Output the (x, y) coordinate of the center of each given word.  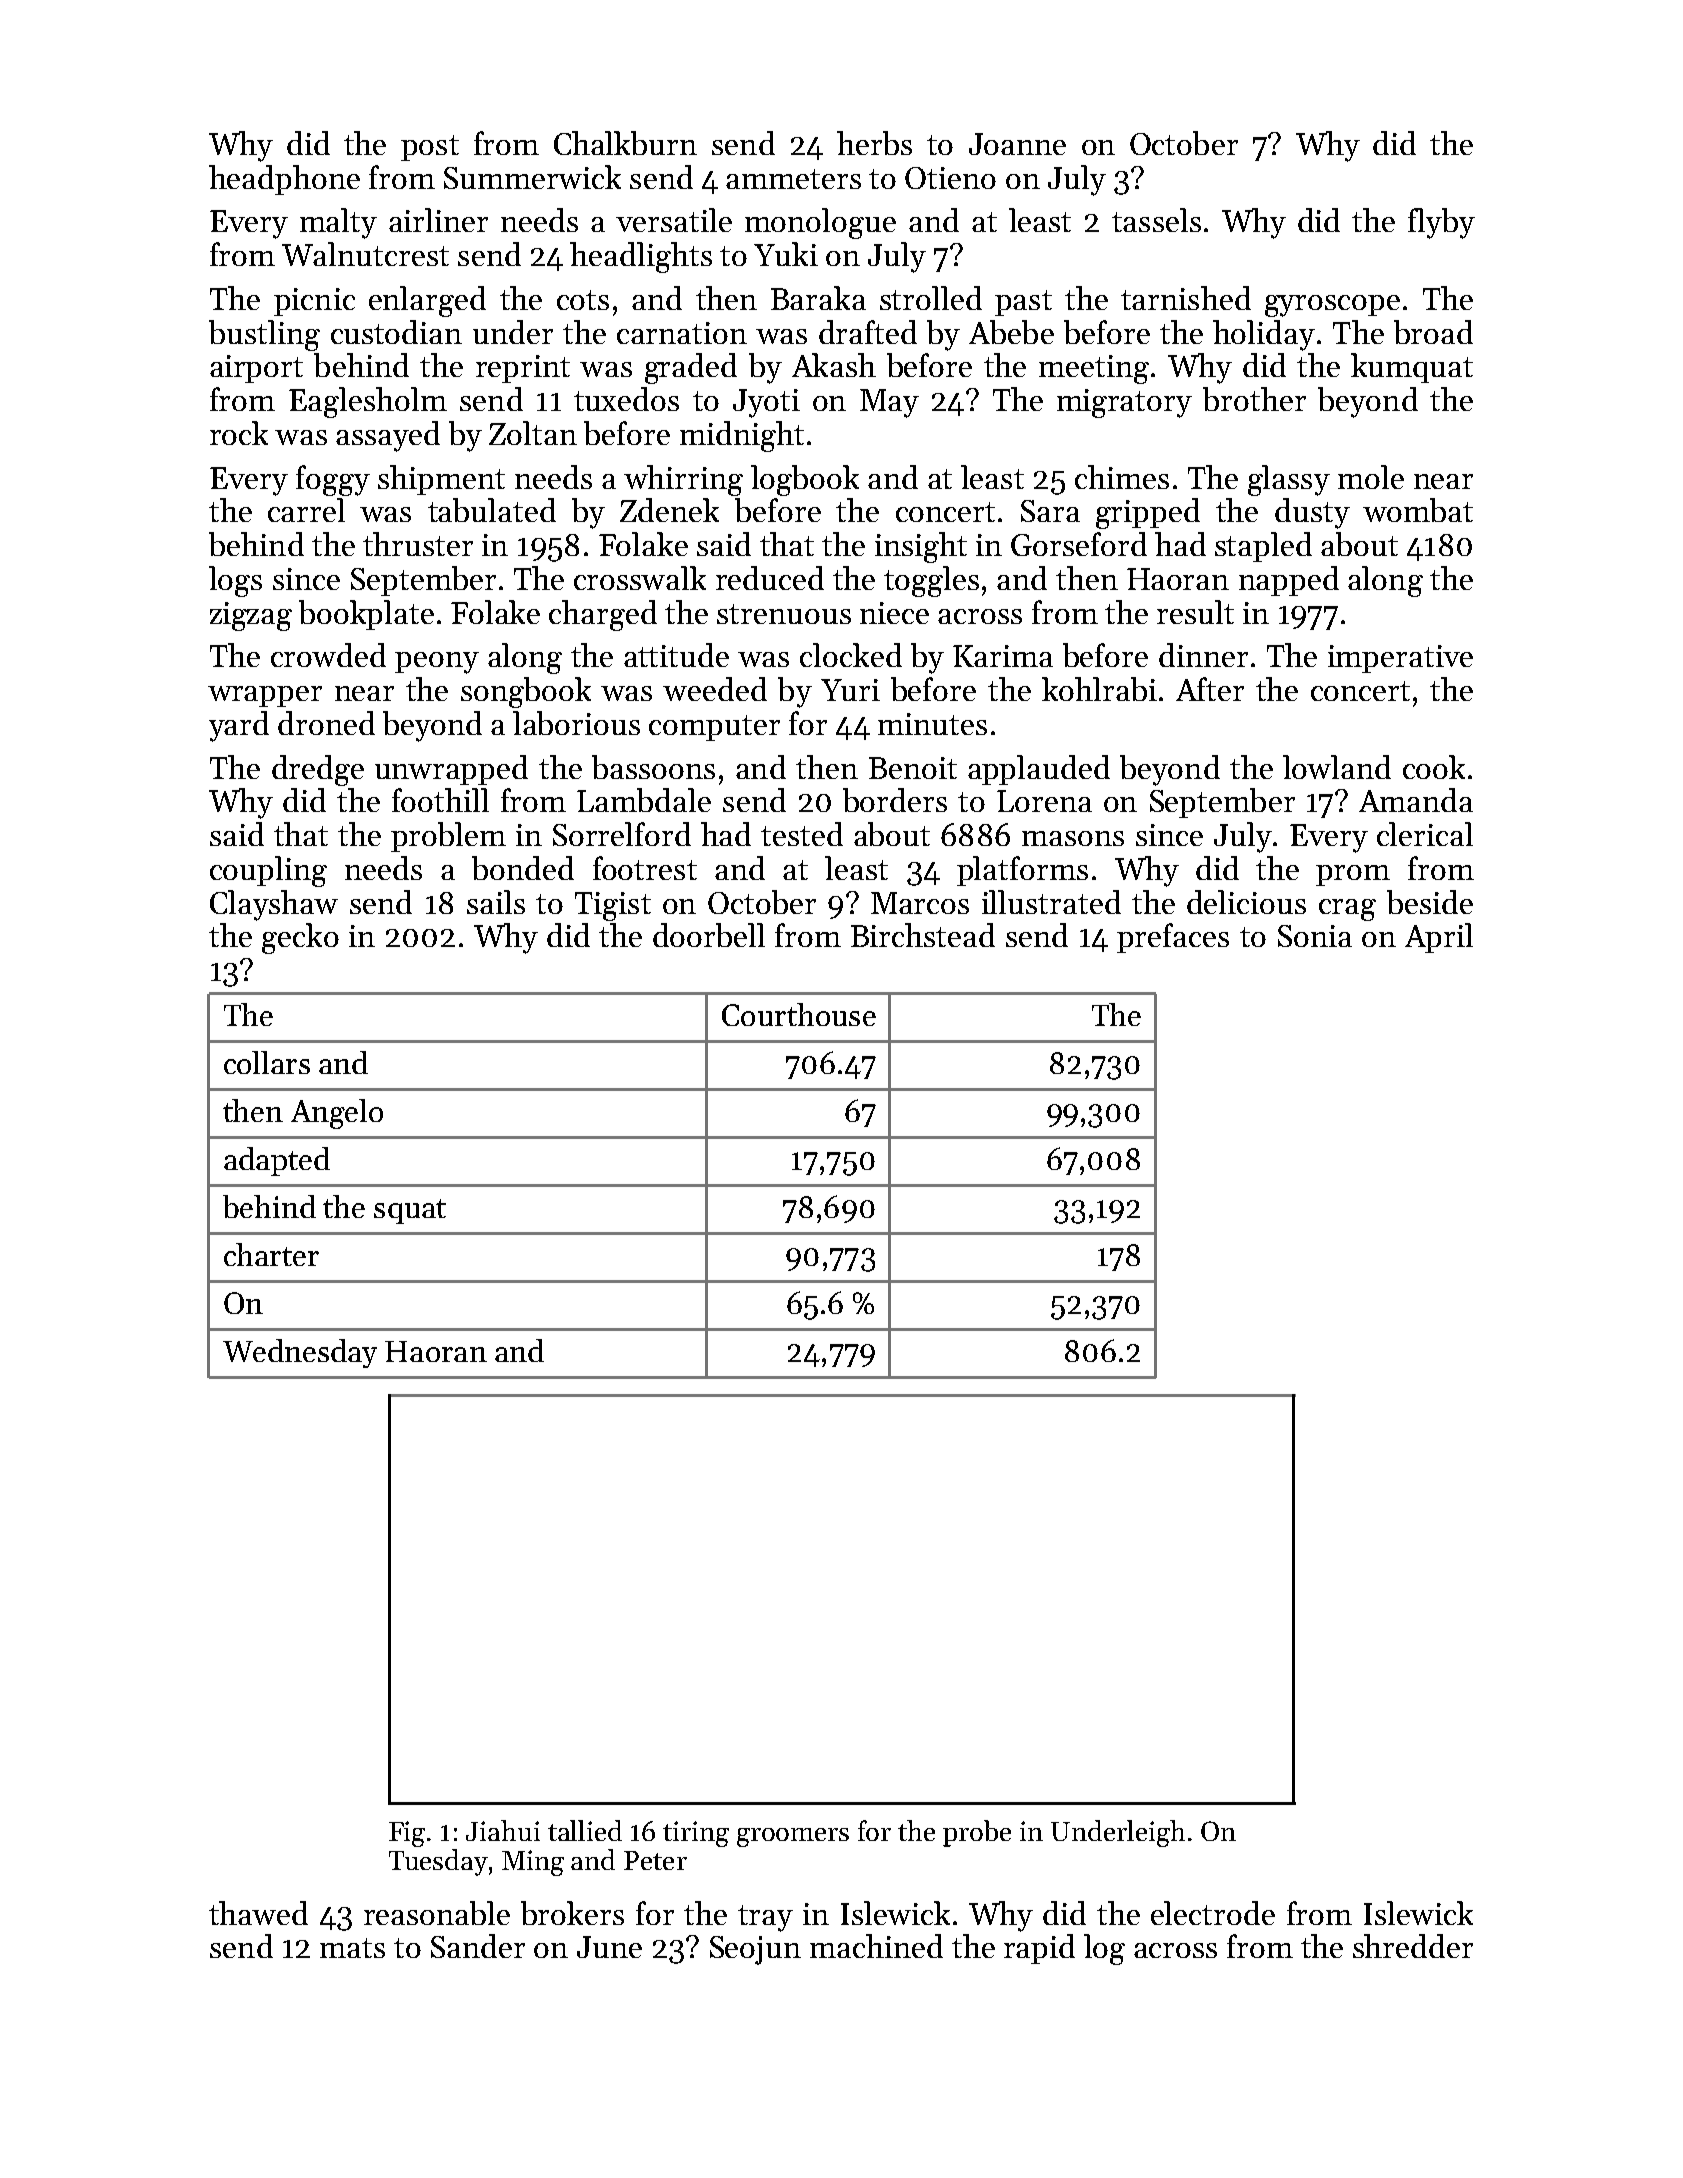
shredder (1413, 1946)
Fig (407, 1834)
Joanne (1017, 144)
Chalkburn (625, 143)
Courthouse (799, 1014)
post (430, 148)
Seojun (755, 1950)
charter (271, 1254)
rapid (1039, 1949)
